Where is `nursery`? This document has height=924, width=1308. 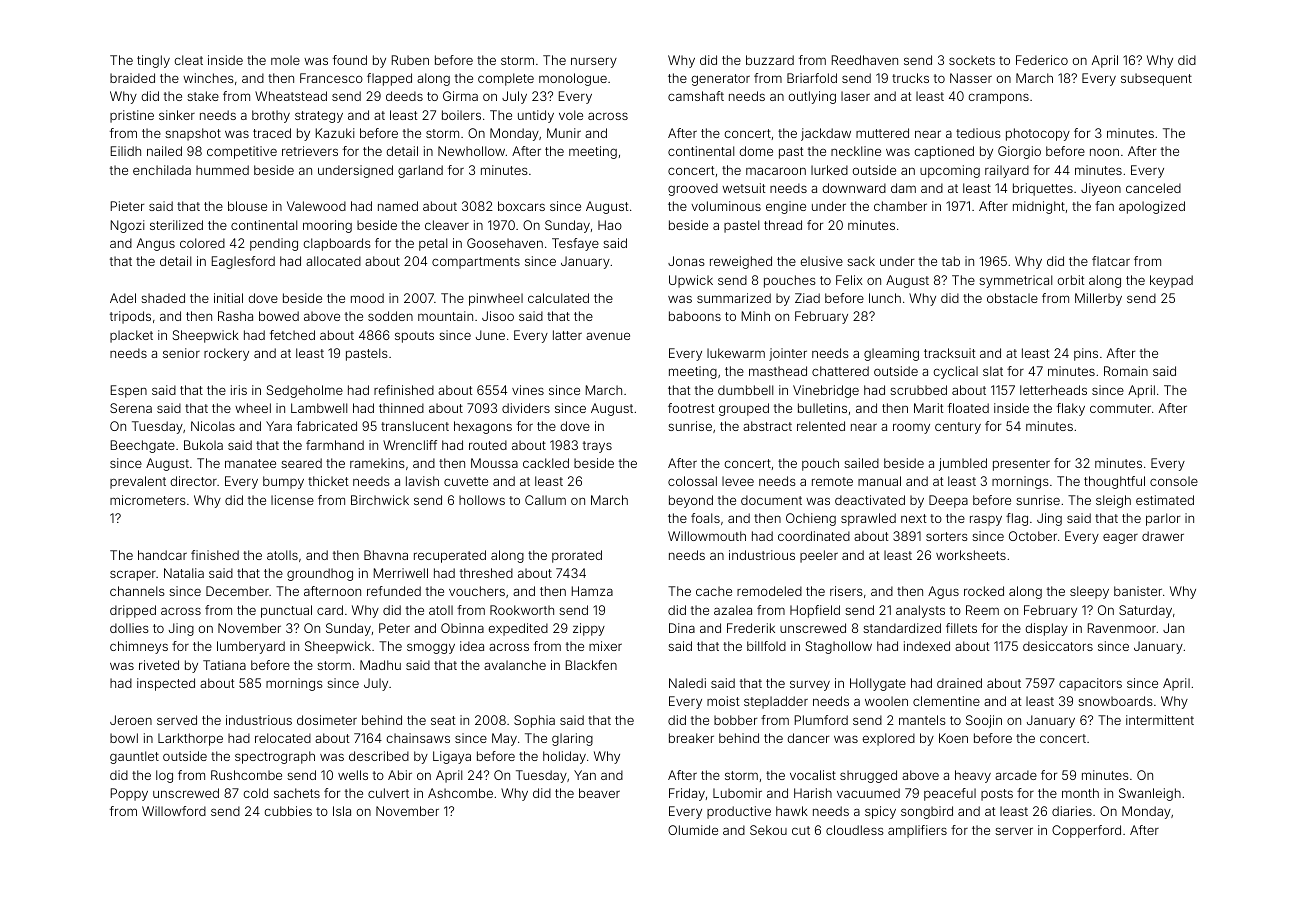 nursery is located at coordinates (594, 62).
